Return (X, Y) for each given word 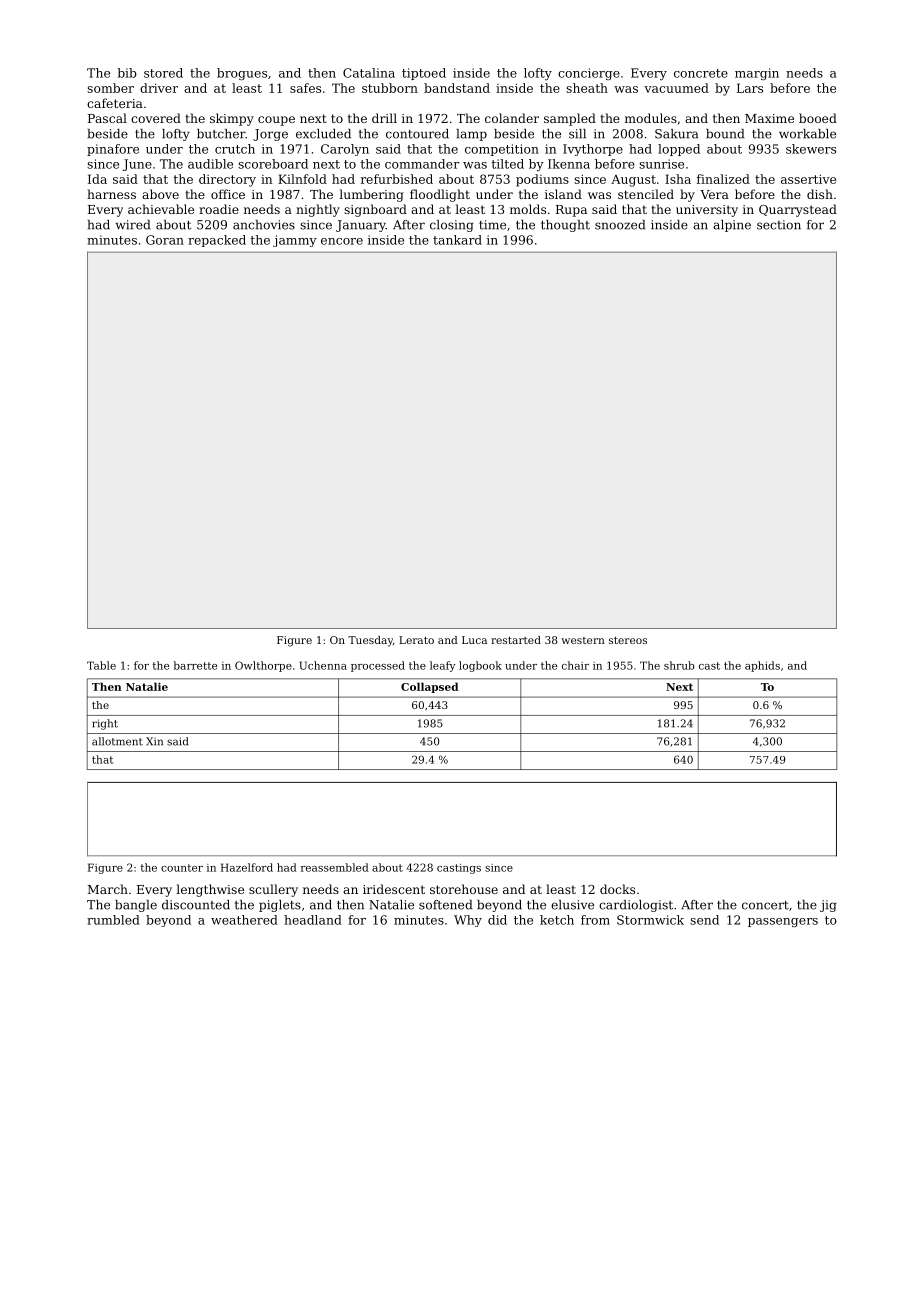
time (492, 225)
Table (101, 665)
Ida (97, 179)
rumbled (113, 920)
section (779, 225)
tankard (457, 240)
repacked (217, 241)
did (497, 920)
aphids (762, 666)
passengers (783, 922)
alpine (732, 226)
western (583, 640)
